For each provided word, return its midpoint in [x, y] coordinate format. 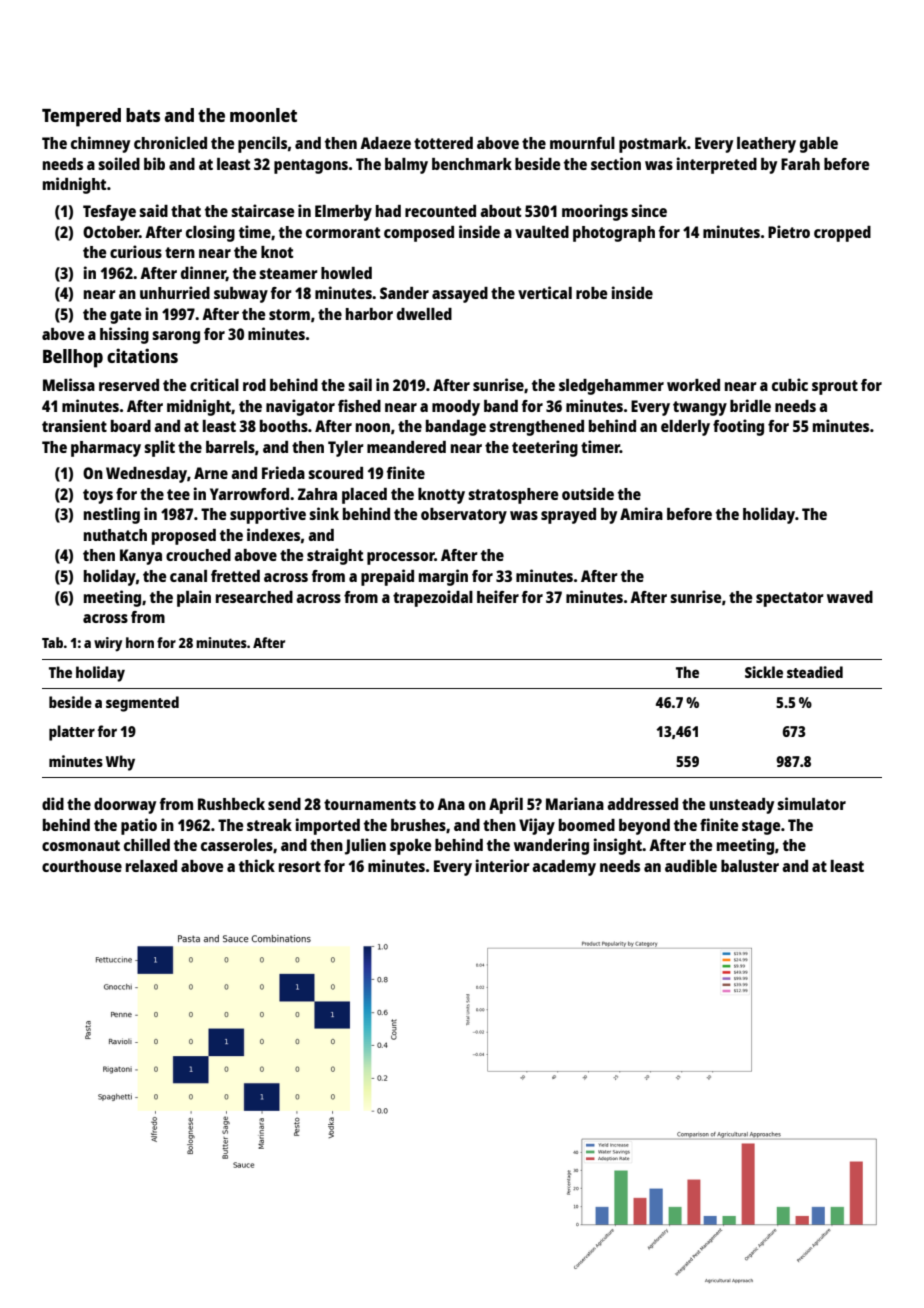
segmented [142, 704]
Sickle [764, 672]
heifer [498, 596]
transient [74, 425]
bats [143, 115]
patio [139, 826]
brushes [418, 825]
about [500, 211]
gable [819, 145]
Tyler [346, 449]
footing [738, 427]
